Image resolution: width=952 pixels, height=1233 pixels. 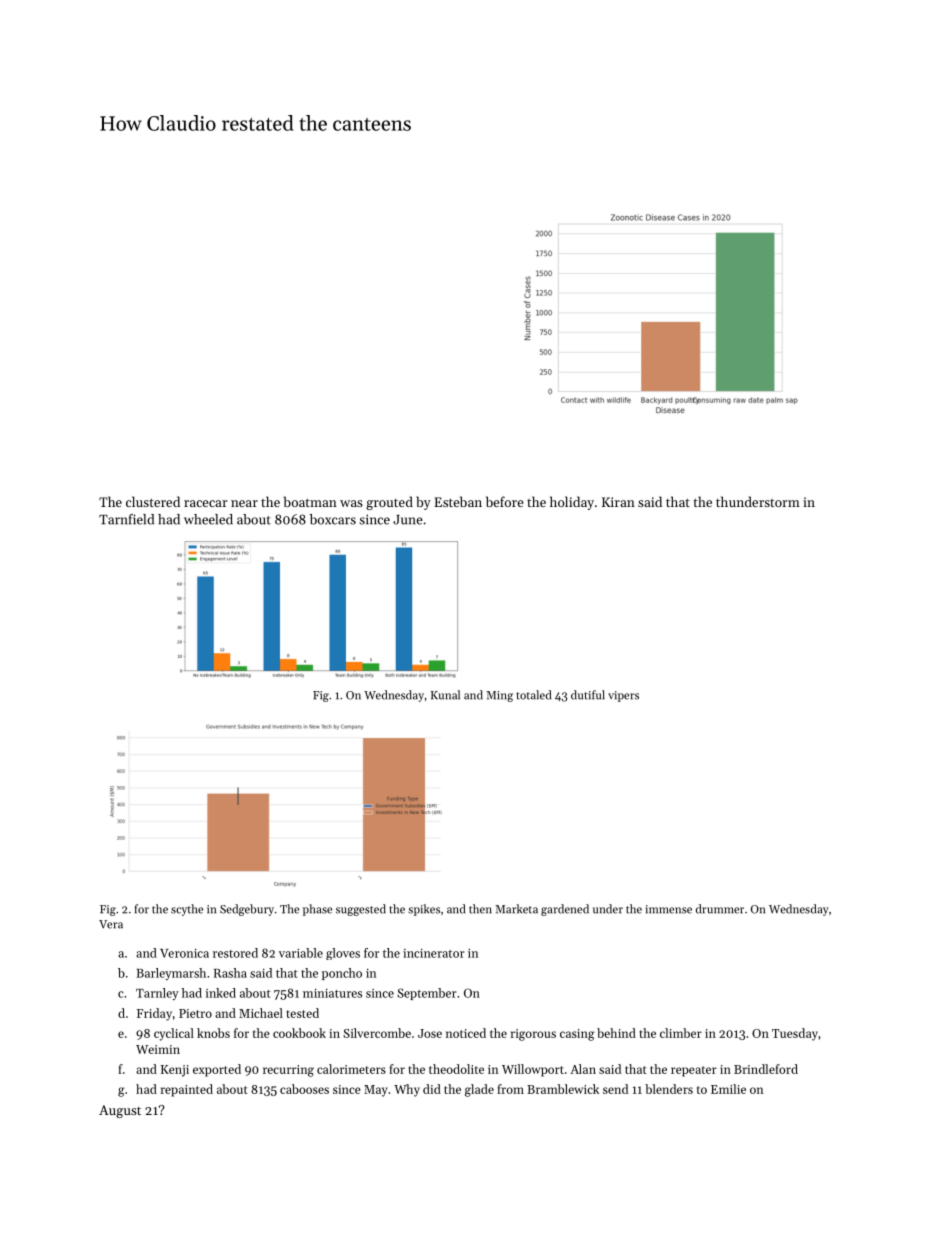 What do you see at coordinates (407, 1090) in the screenshot?
I see `Why` at bounding box center [407, 1090].
